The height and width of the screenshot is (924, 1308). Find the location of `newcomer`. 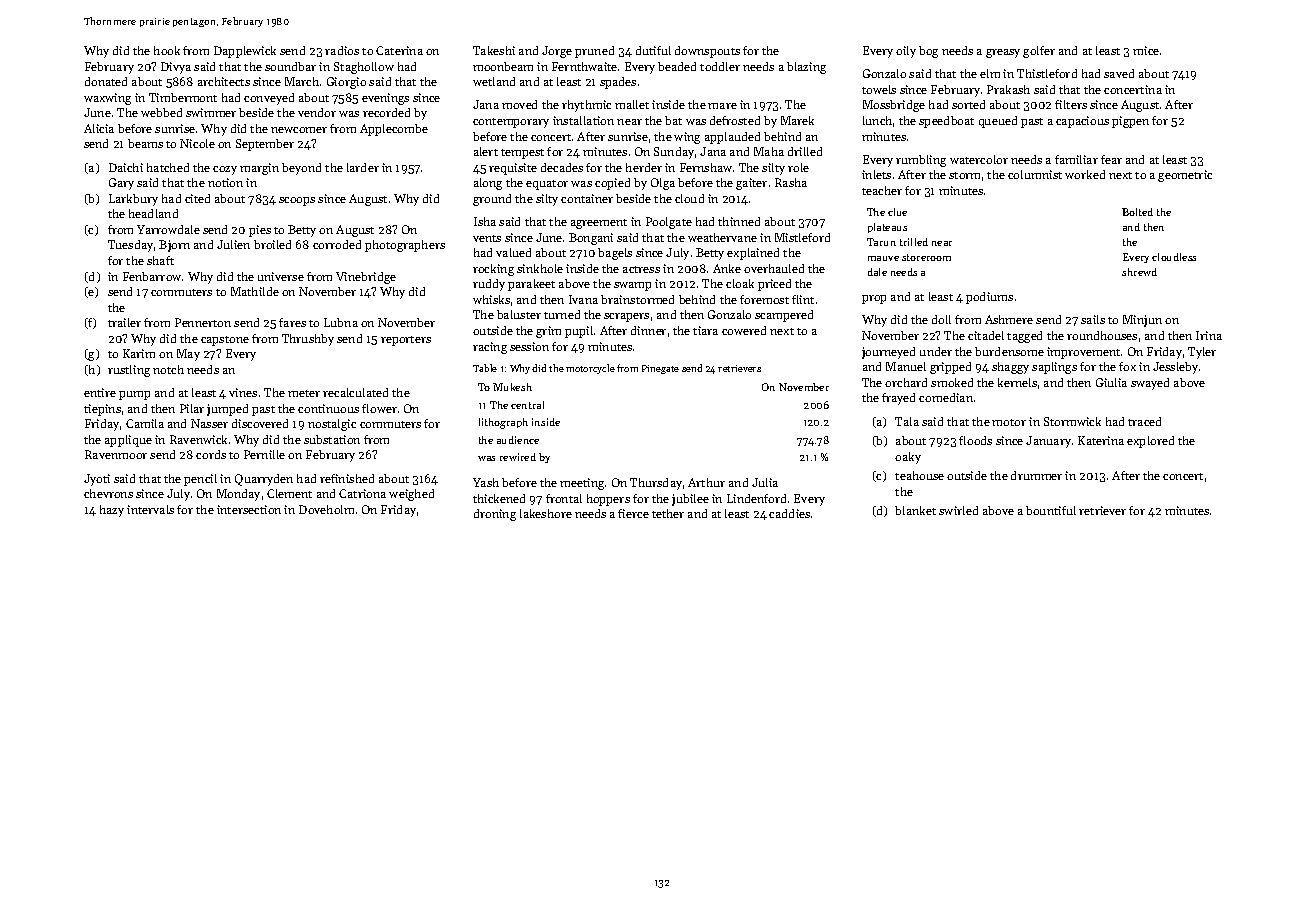

newcomer is located at coordinates (299, 130).
